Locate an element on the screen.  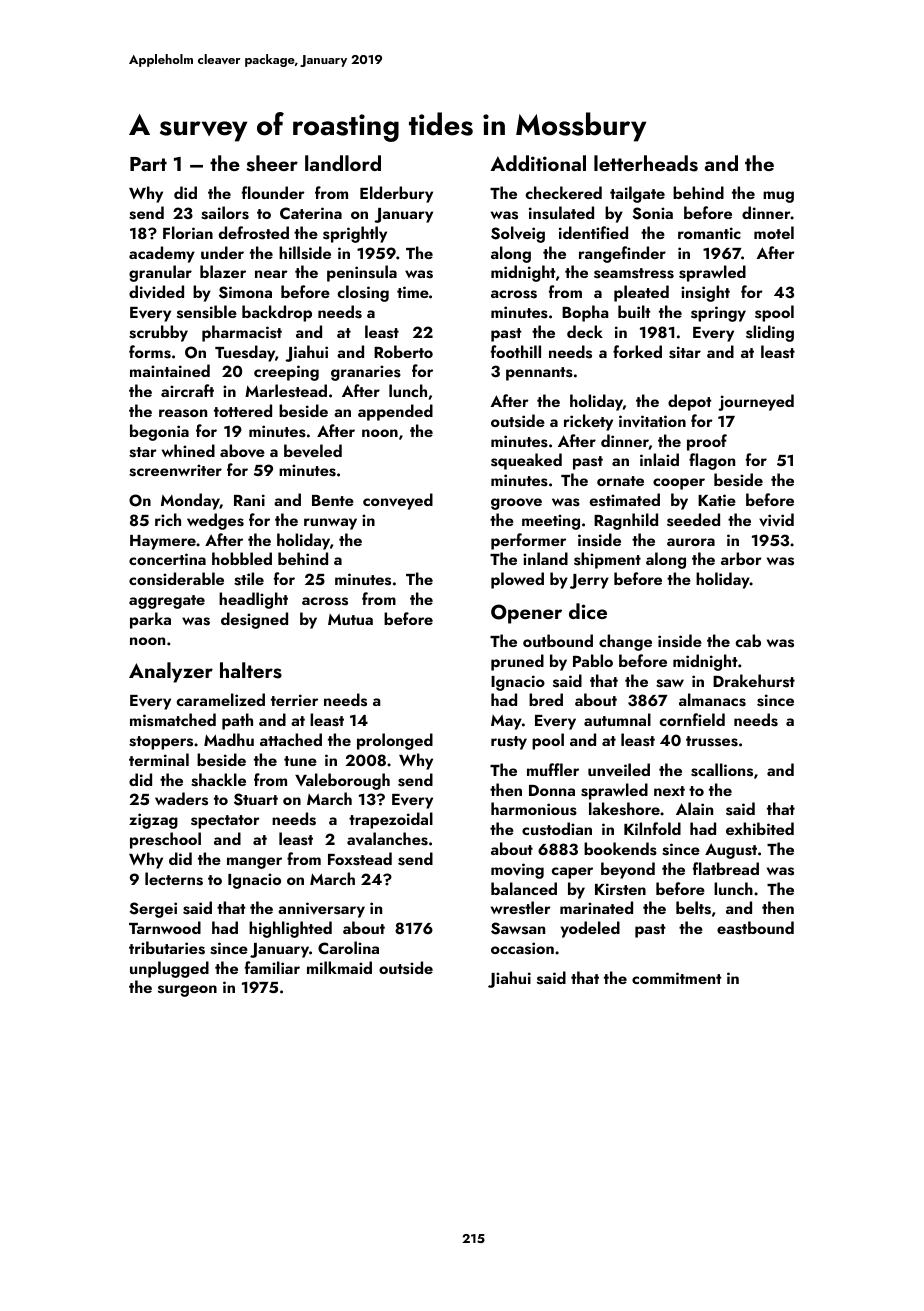
springy is located at coordinates (718, 314).
